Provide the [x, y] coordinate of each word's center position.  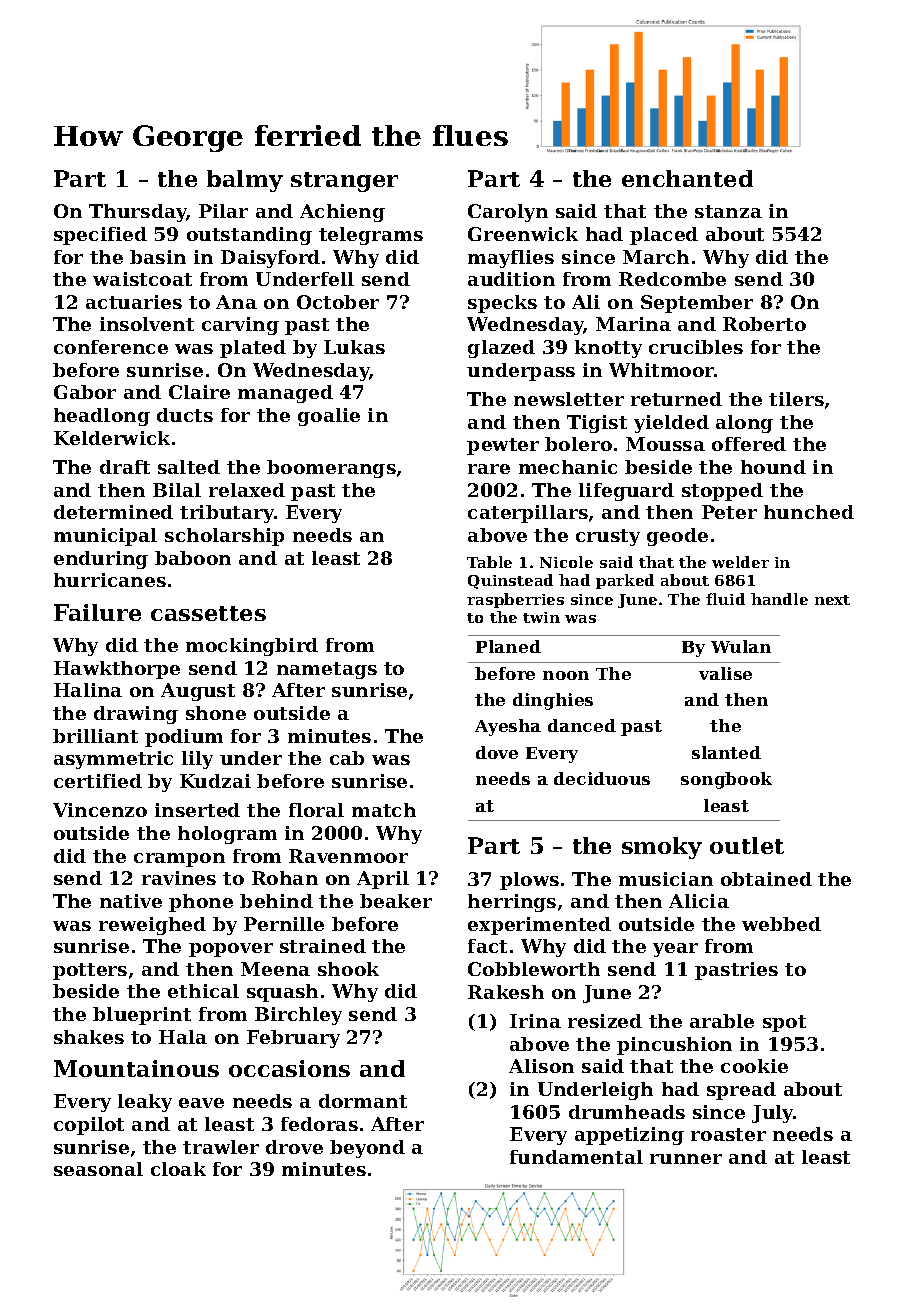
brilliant [95, 736]
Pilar [223, 211]
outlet [747, 845]
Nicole [566, 562]
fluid [725, 599]
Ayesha [508, 727]
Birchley [298, 1016]
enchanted [687, 178]
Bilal [177, 490]
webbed [781, 924]
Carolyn [508, 213]
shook [348, 969]
